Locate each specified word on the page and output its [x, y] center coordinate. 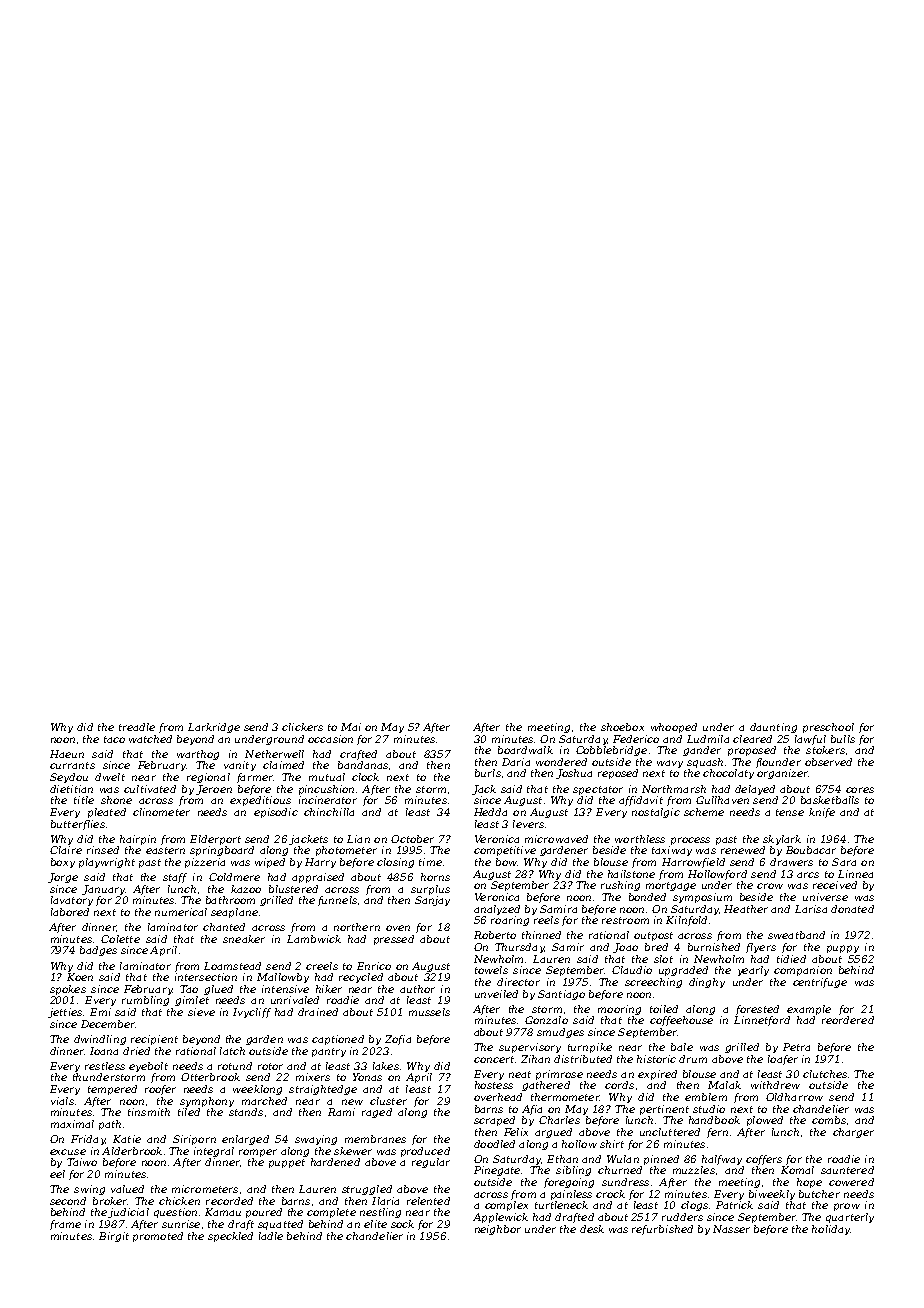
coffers [764, 1160]
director [518, 982]
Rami [341, 1112]
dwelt [110, 777]
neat [520, 1074]
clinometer [161, 812]
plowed [765, 1121]
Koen [80, 977]
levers [528, 824]
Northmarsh [674, 789]
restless [105, 1066]
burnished [714, 947]
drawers [791, 862]
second [68, 1201]
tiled [189, 1112]
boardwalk [525, 750]
